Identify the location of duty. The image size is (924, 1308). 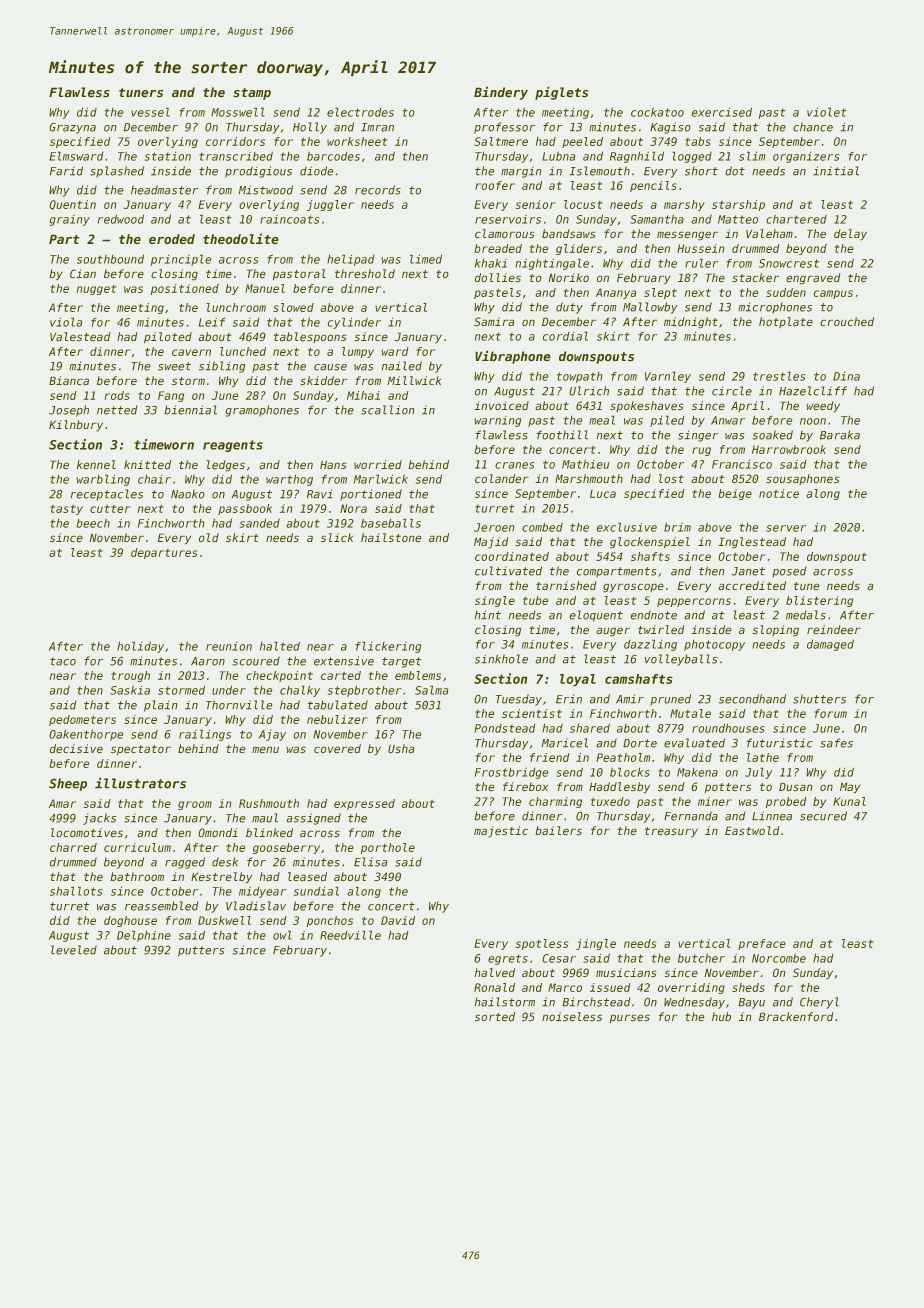
(569, 308).
